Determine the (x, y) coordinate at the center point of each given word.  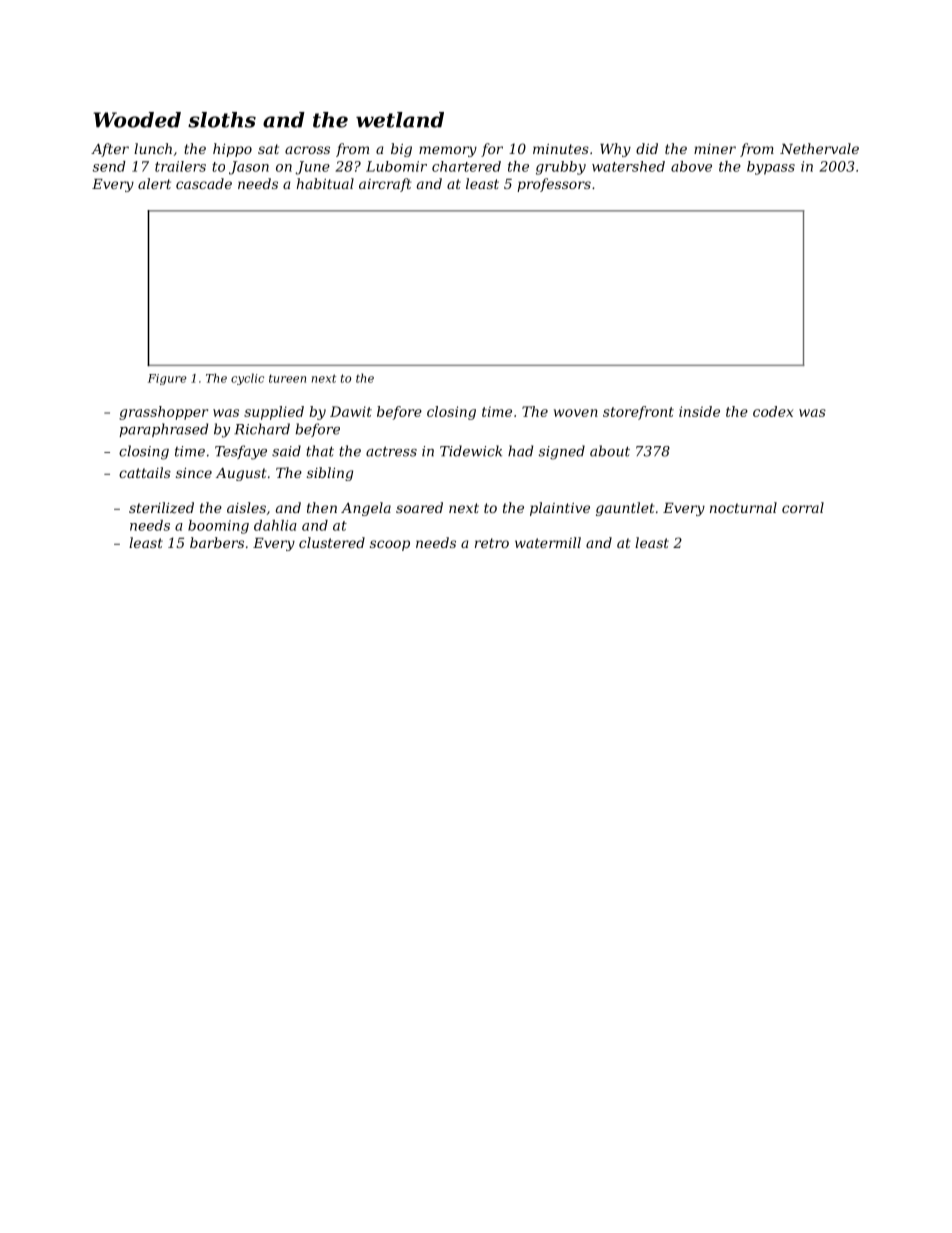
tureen (287, 378)
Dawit (351, 411)
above (691, 166)
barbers (217, 542)
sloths (222, 120)
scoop (390, 545)
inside (699, 411)
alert (154, 183)
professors (554, 185)
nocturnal (743, 507)
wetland (400, 120)
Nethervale (819, 148)
